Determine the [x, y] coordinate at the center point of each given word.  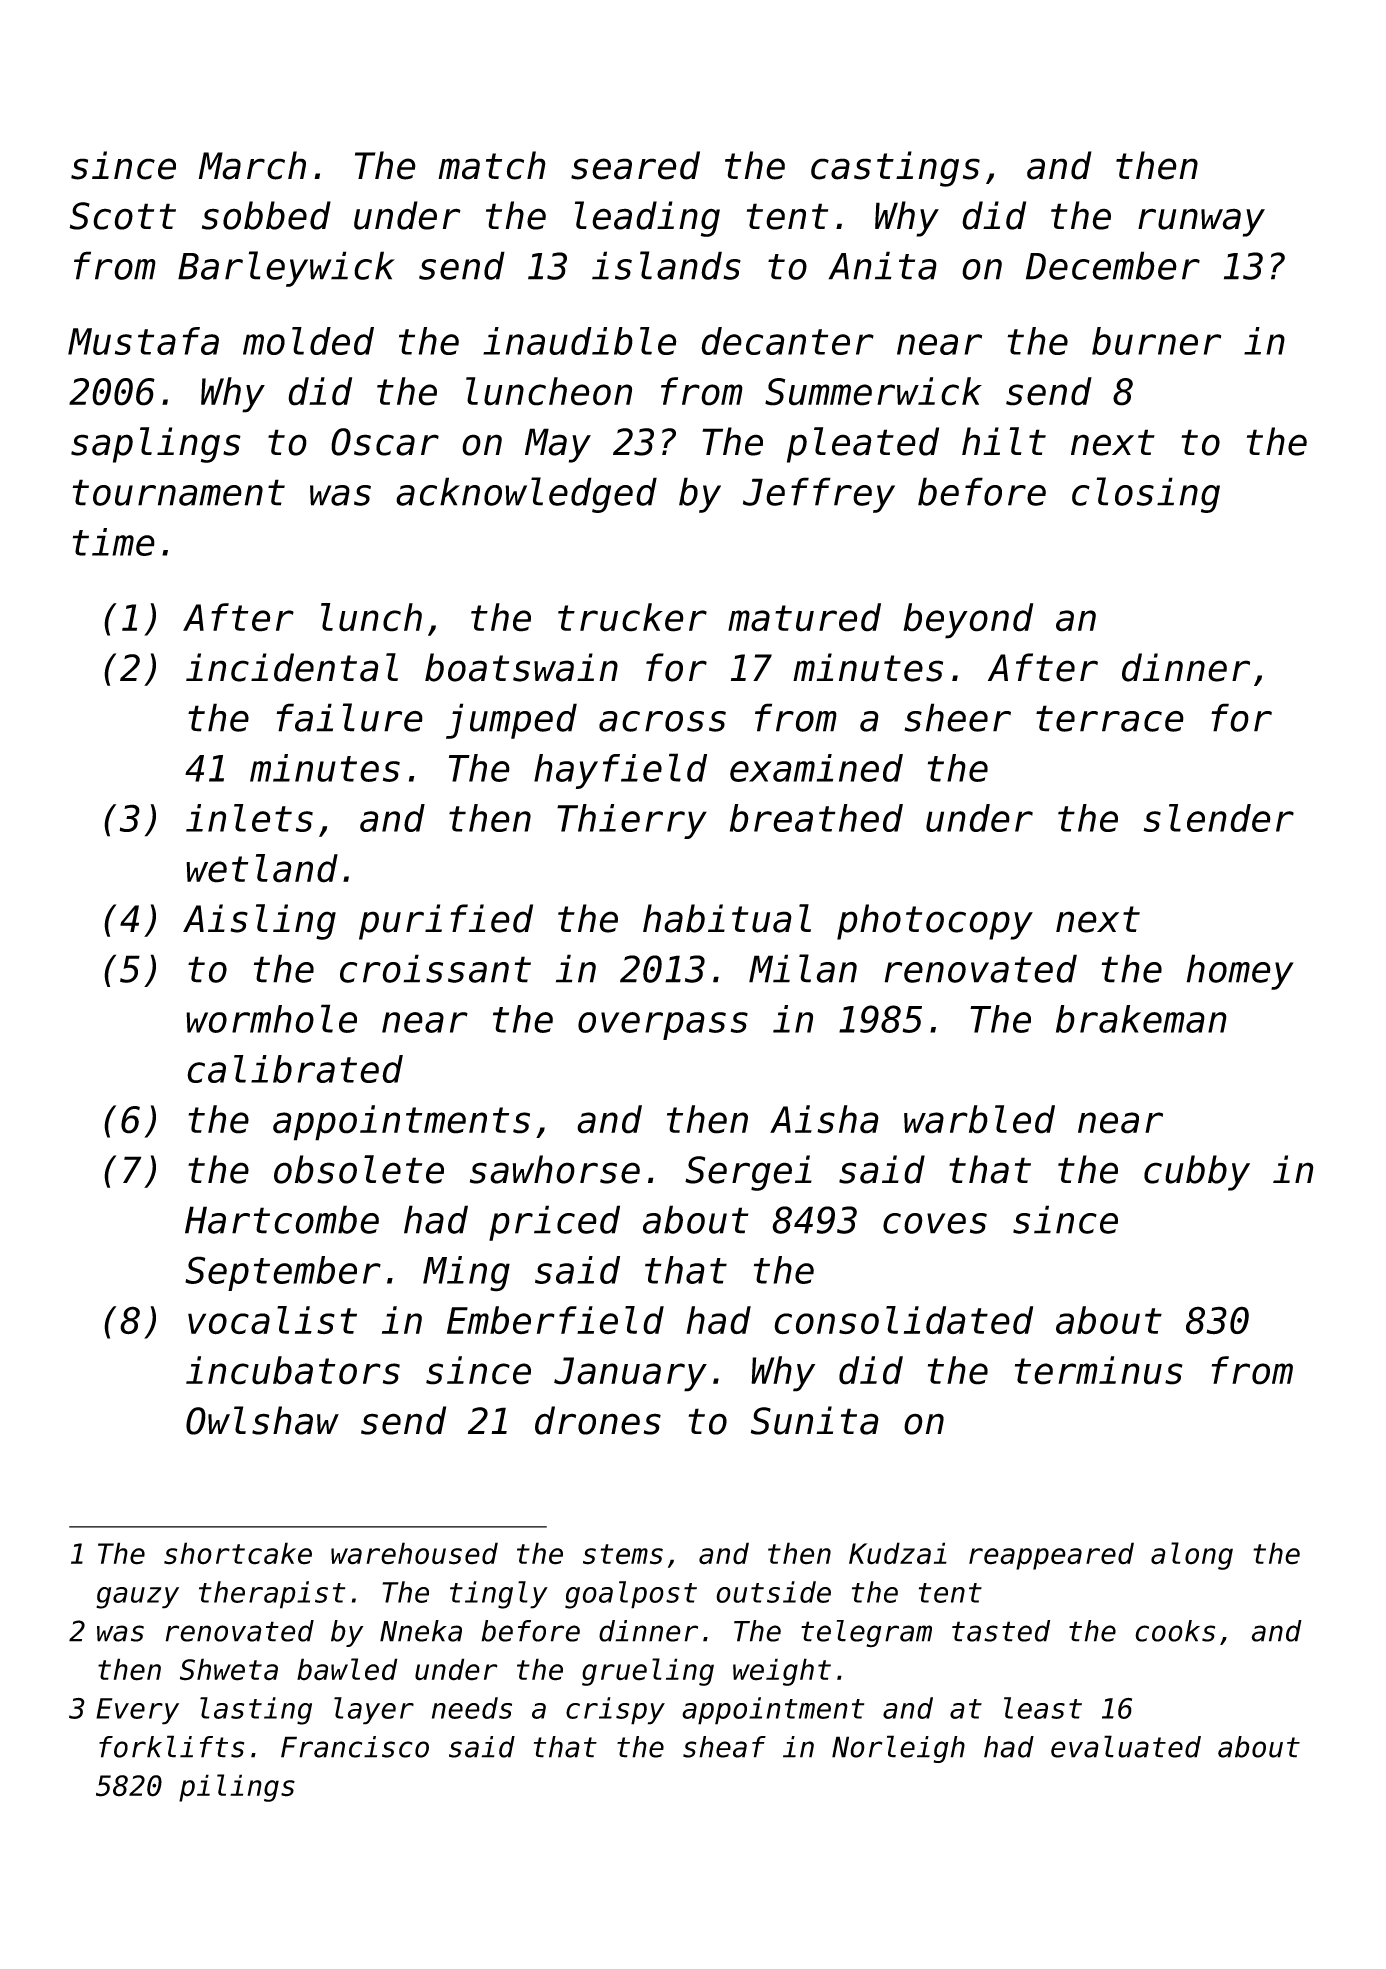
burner [1156, 341]
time [114, 542]
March [252, 165]
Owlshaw [262, 1420]
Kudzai [898, 1553]
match [492, 165]
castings [895, 169]
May [558, 445]
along [1192, 1556]
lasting [256, 1711]
